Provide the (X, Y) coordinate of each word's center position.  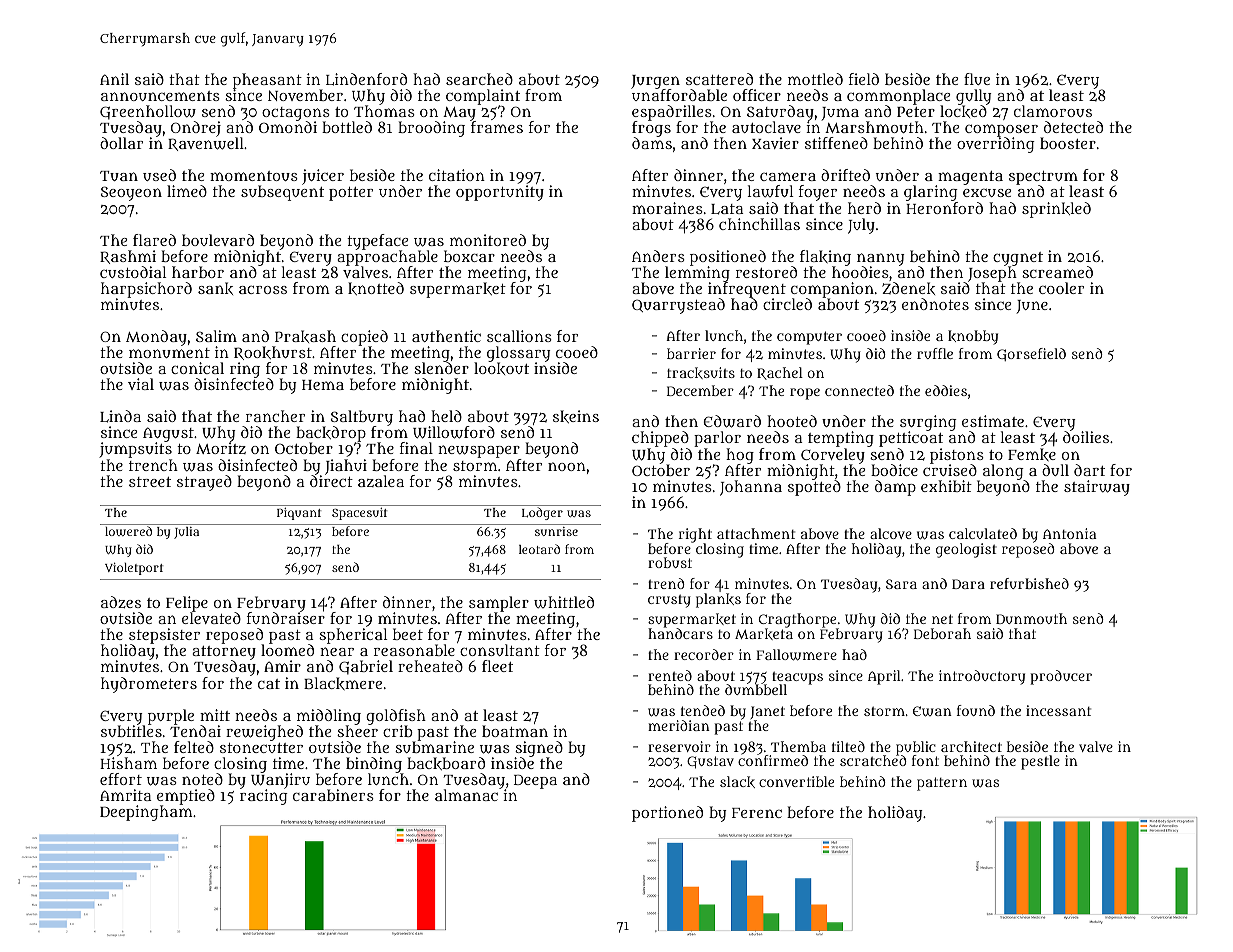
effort (121, 779)
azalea (381, 481)
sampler (499, 604)
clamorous (1053, 111)
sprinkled (1056, 210)
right (695, 535)
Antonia (1070, 533)
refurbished (1029, 583)
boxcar (469, 256)
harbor (198, 272)
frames (497, 127)
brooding (431, 129)
